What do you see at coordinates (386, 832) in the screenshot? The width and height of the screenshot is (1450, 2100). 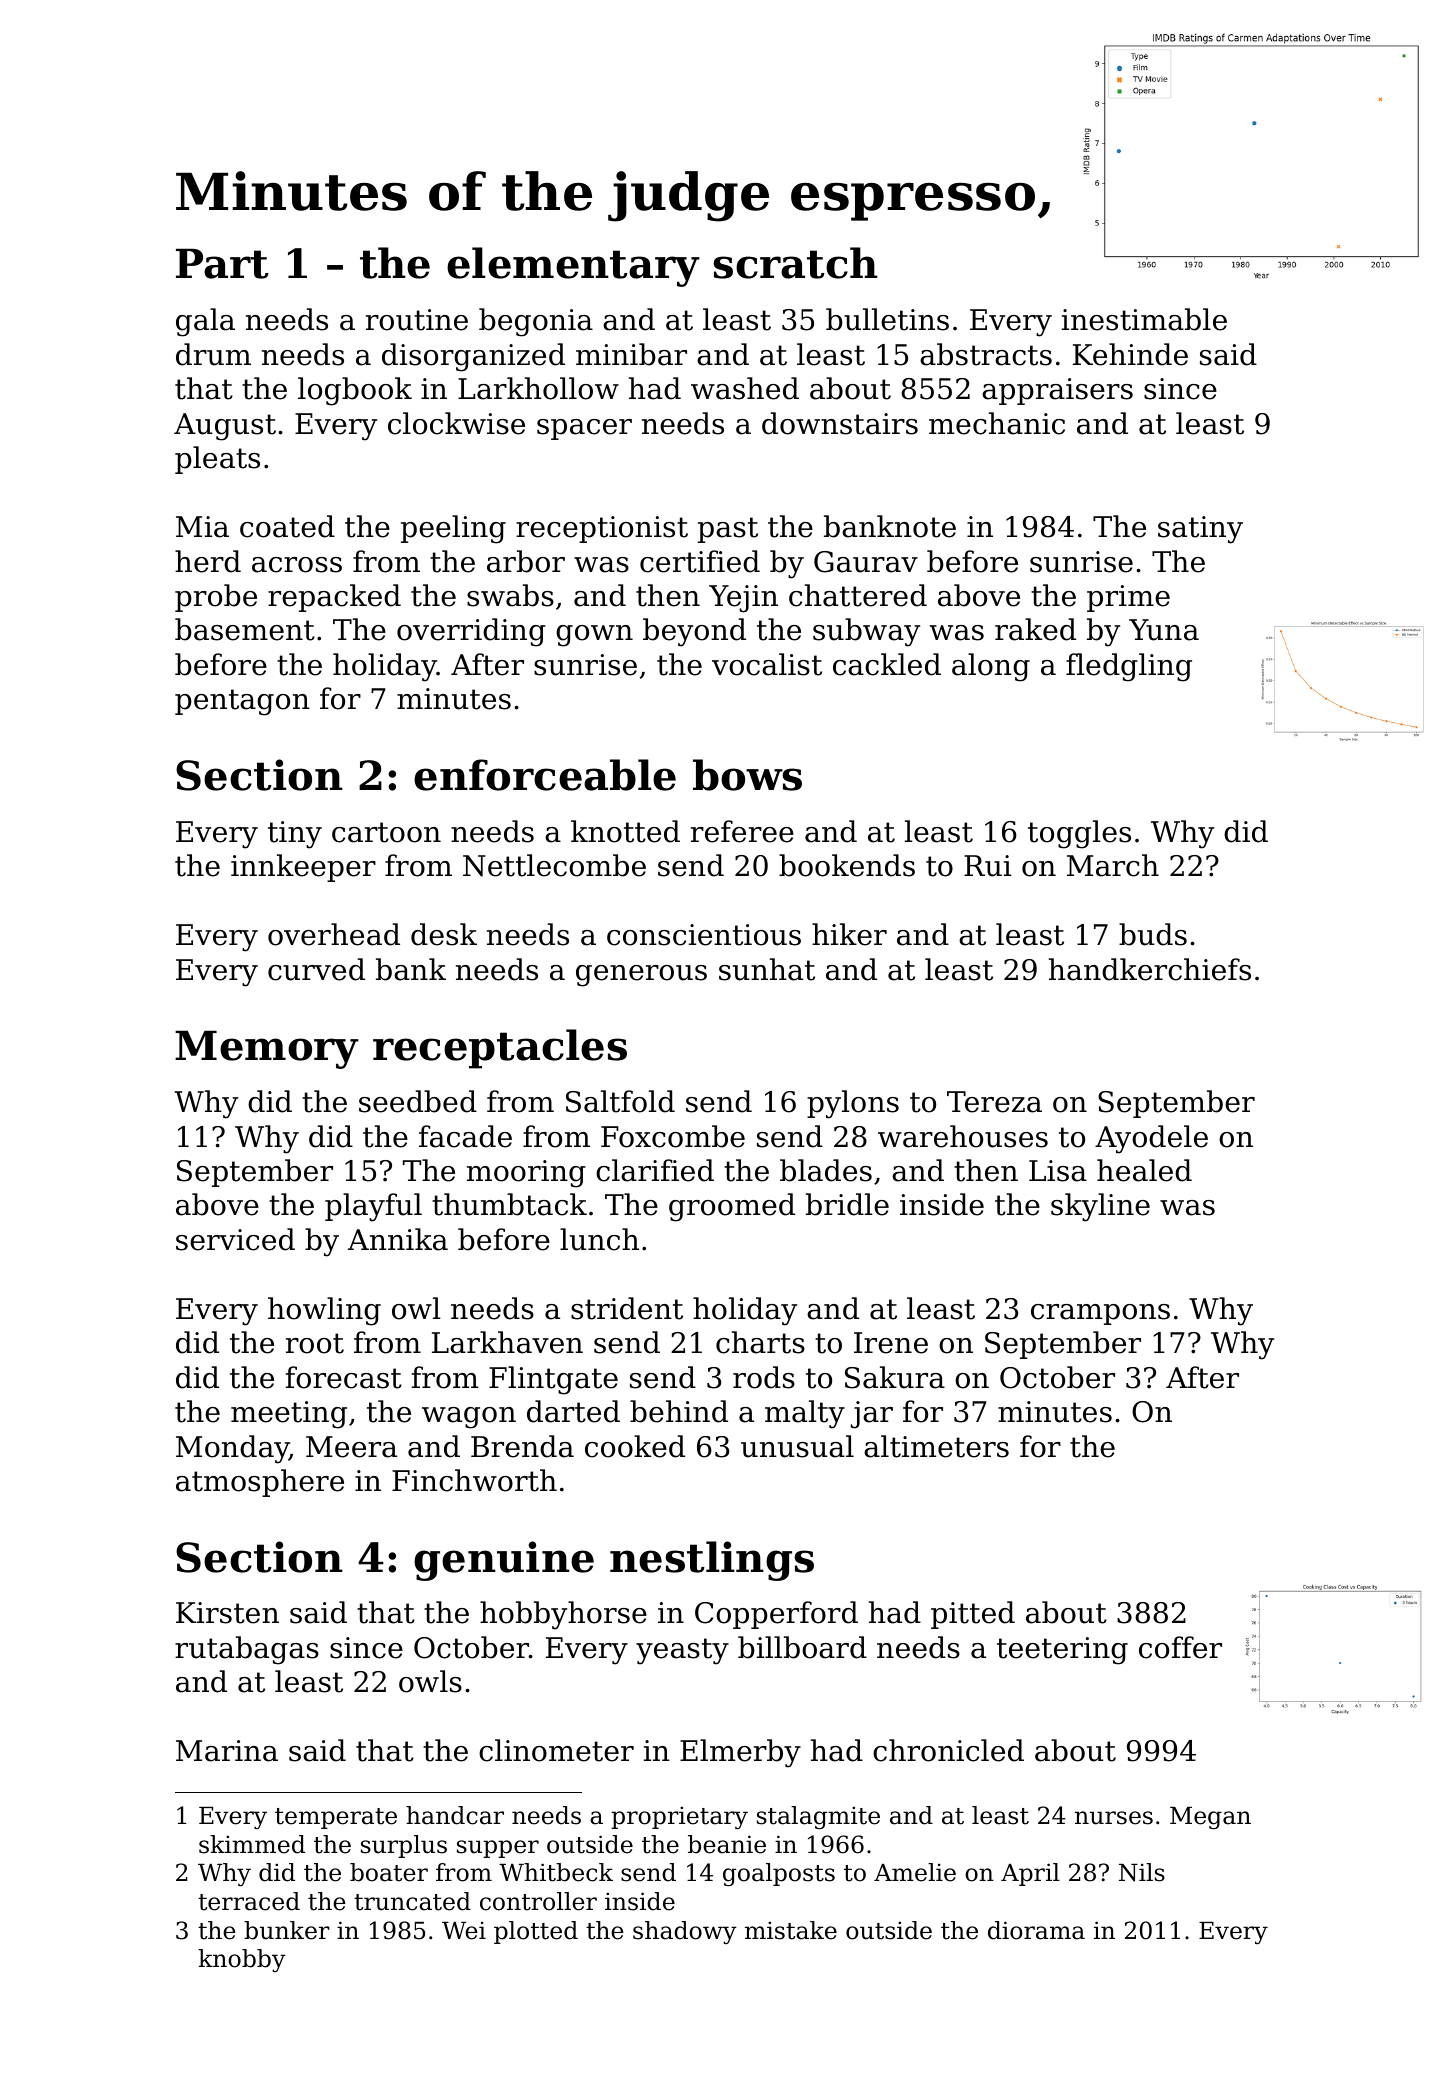 I see `cartoon` at bounding box center [386, 832].
